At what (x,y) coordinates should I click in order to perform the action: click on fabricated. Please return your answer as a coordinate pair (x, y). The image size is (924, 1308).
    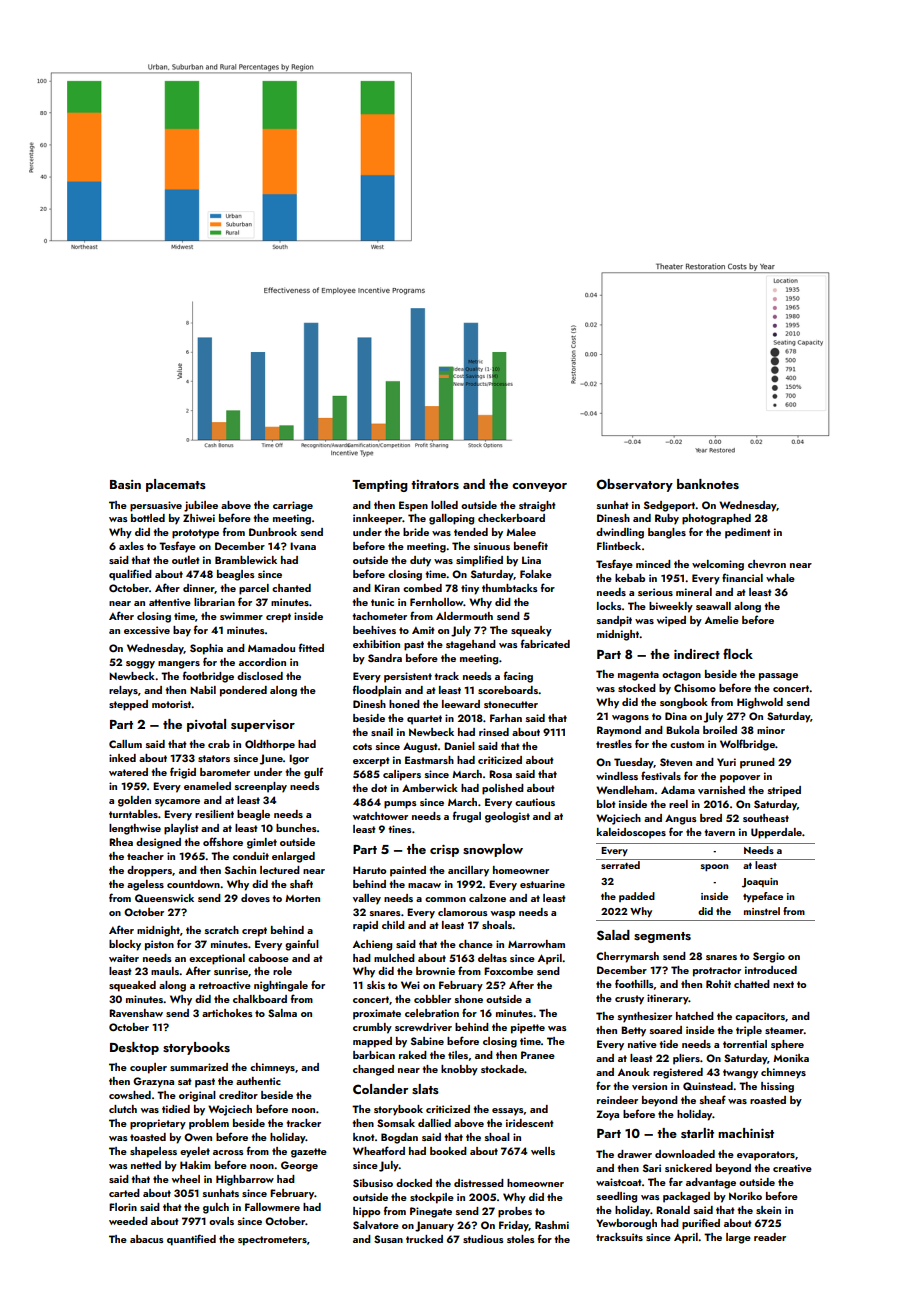
    Looking at the image, I should click on (545, 643).
